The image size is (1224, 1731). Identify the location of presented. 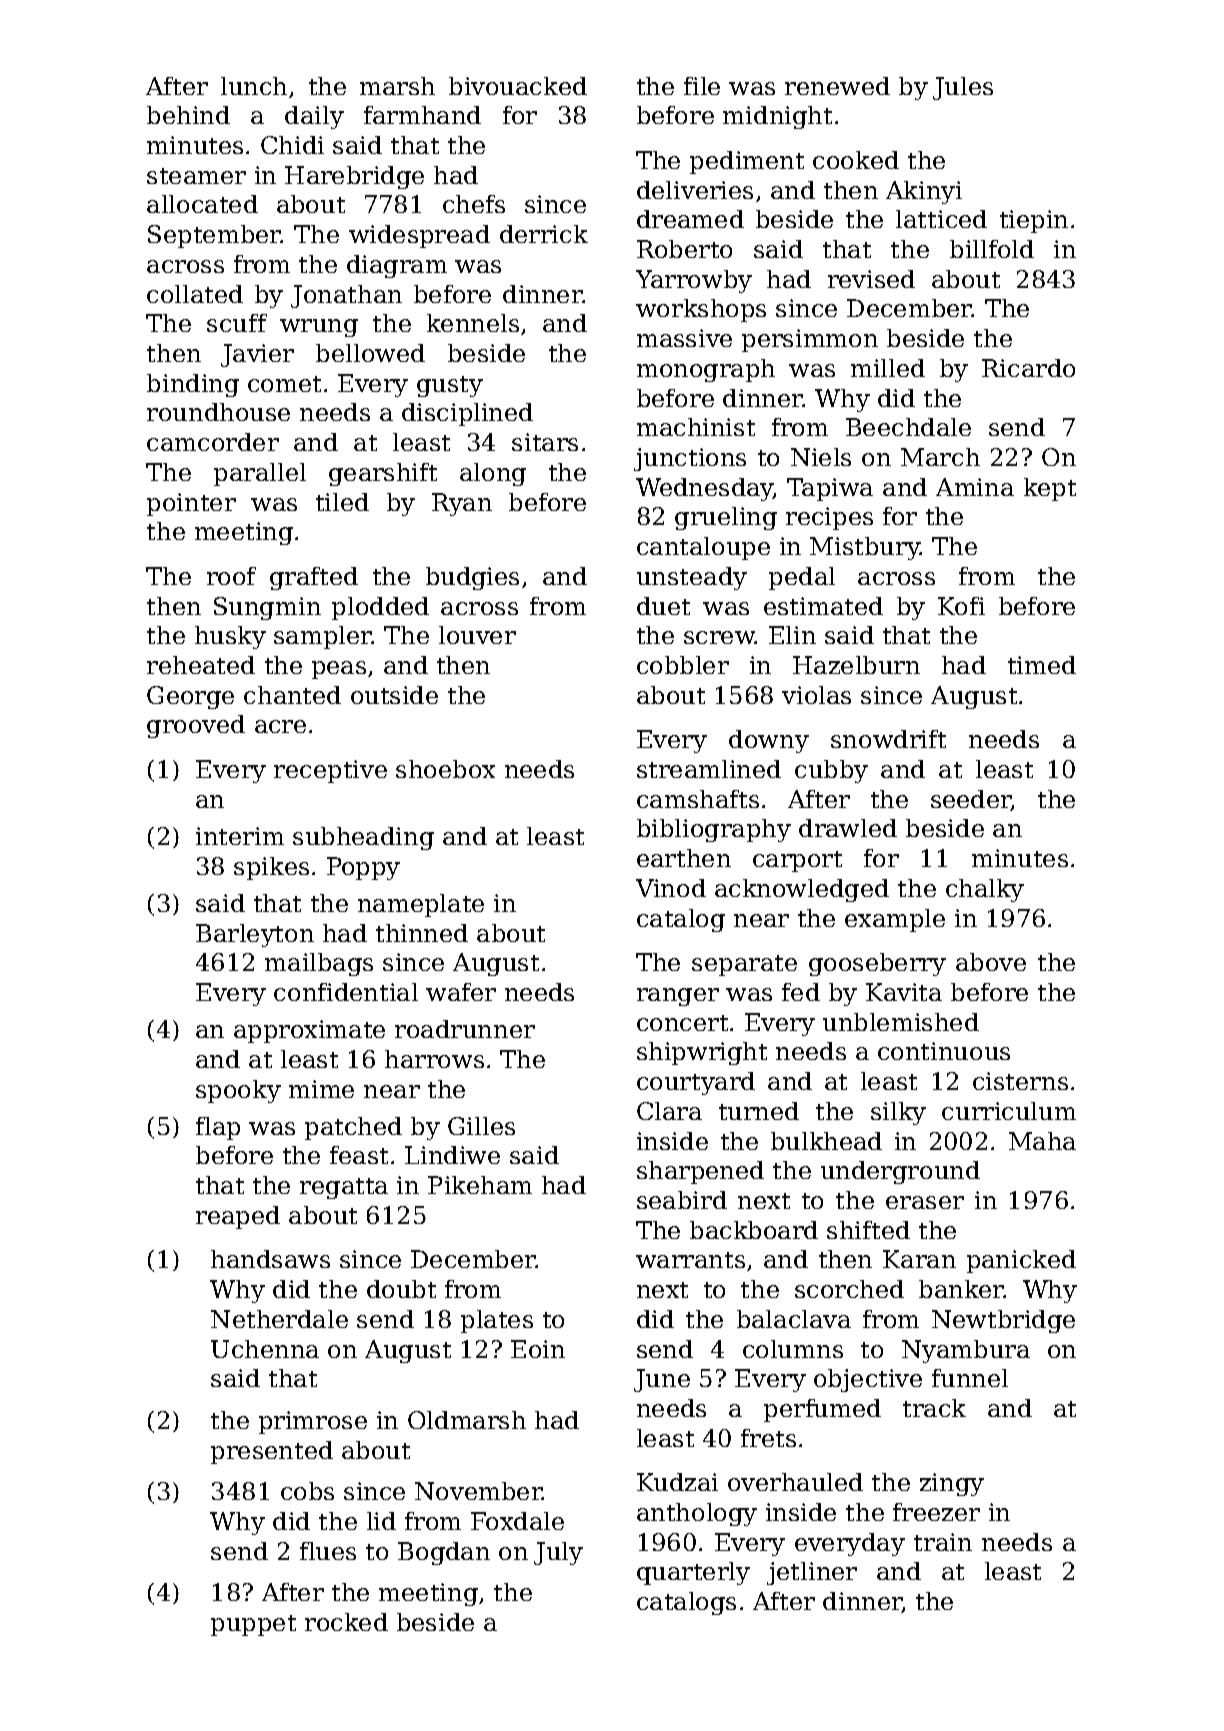
(272, 1452).
